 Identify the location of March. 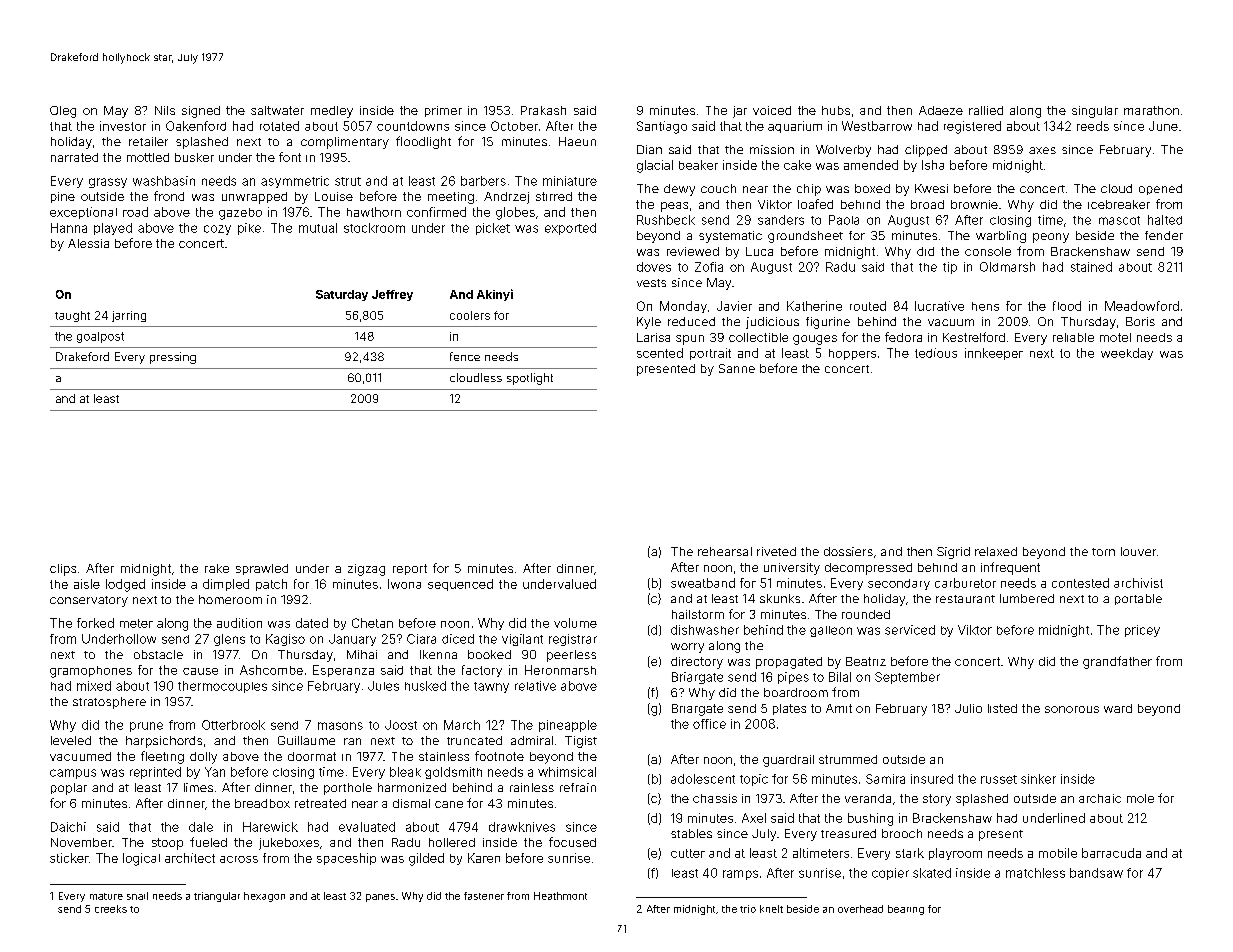
(462, 725).
